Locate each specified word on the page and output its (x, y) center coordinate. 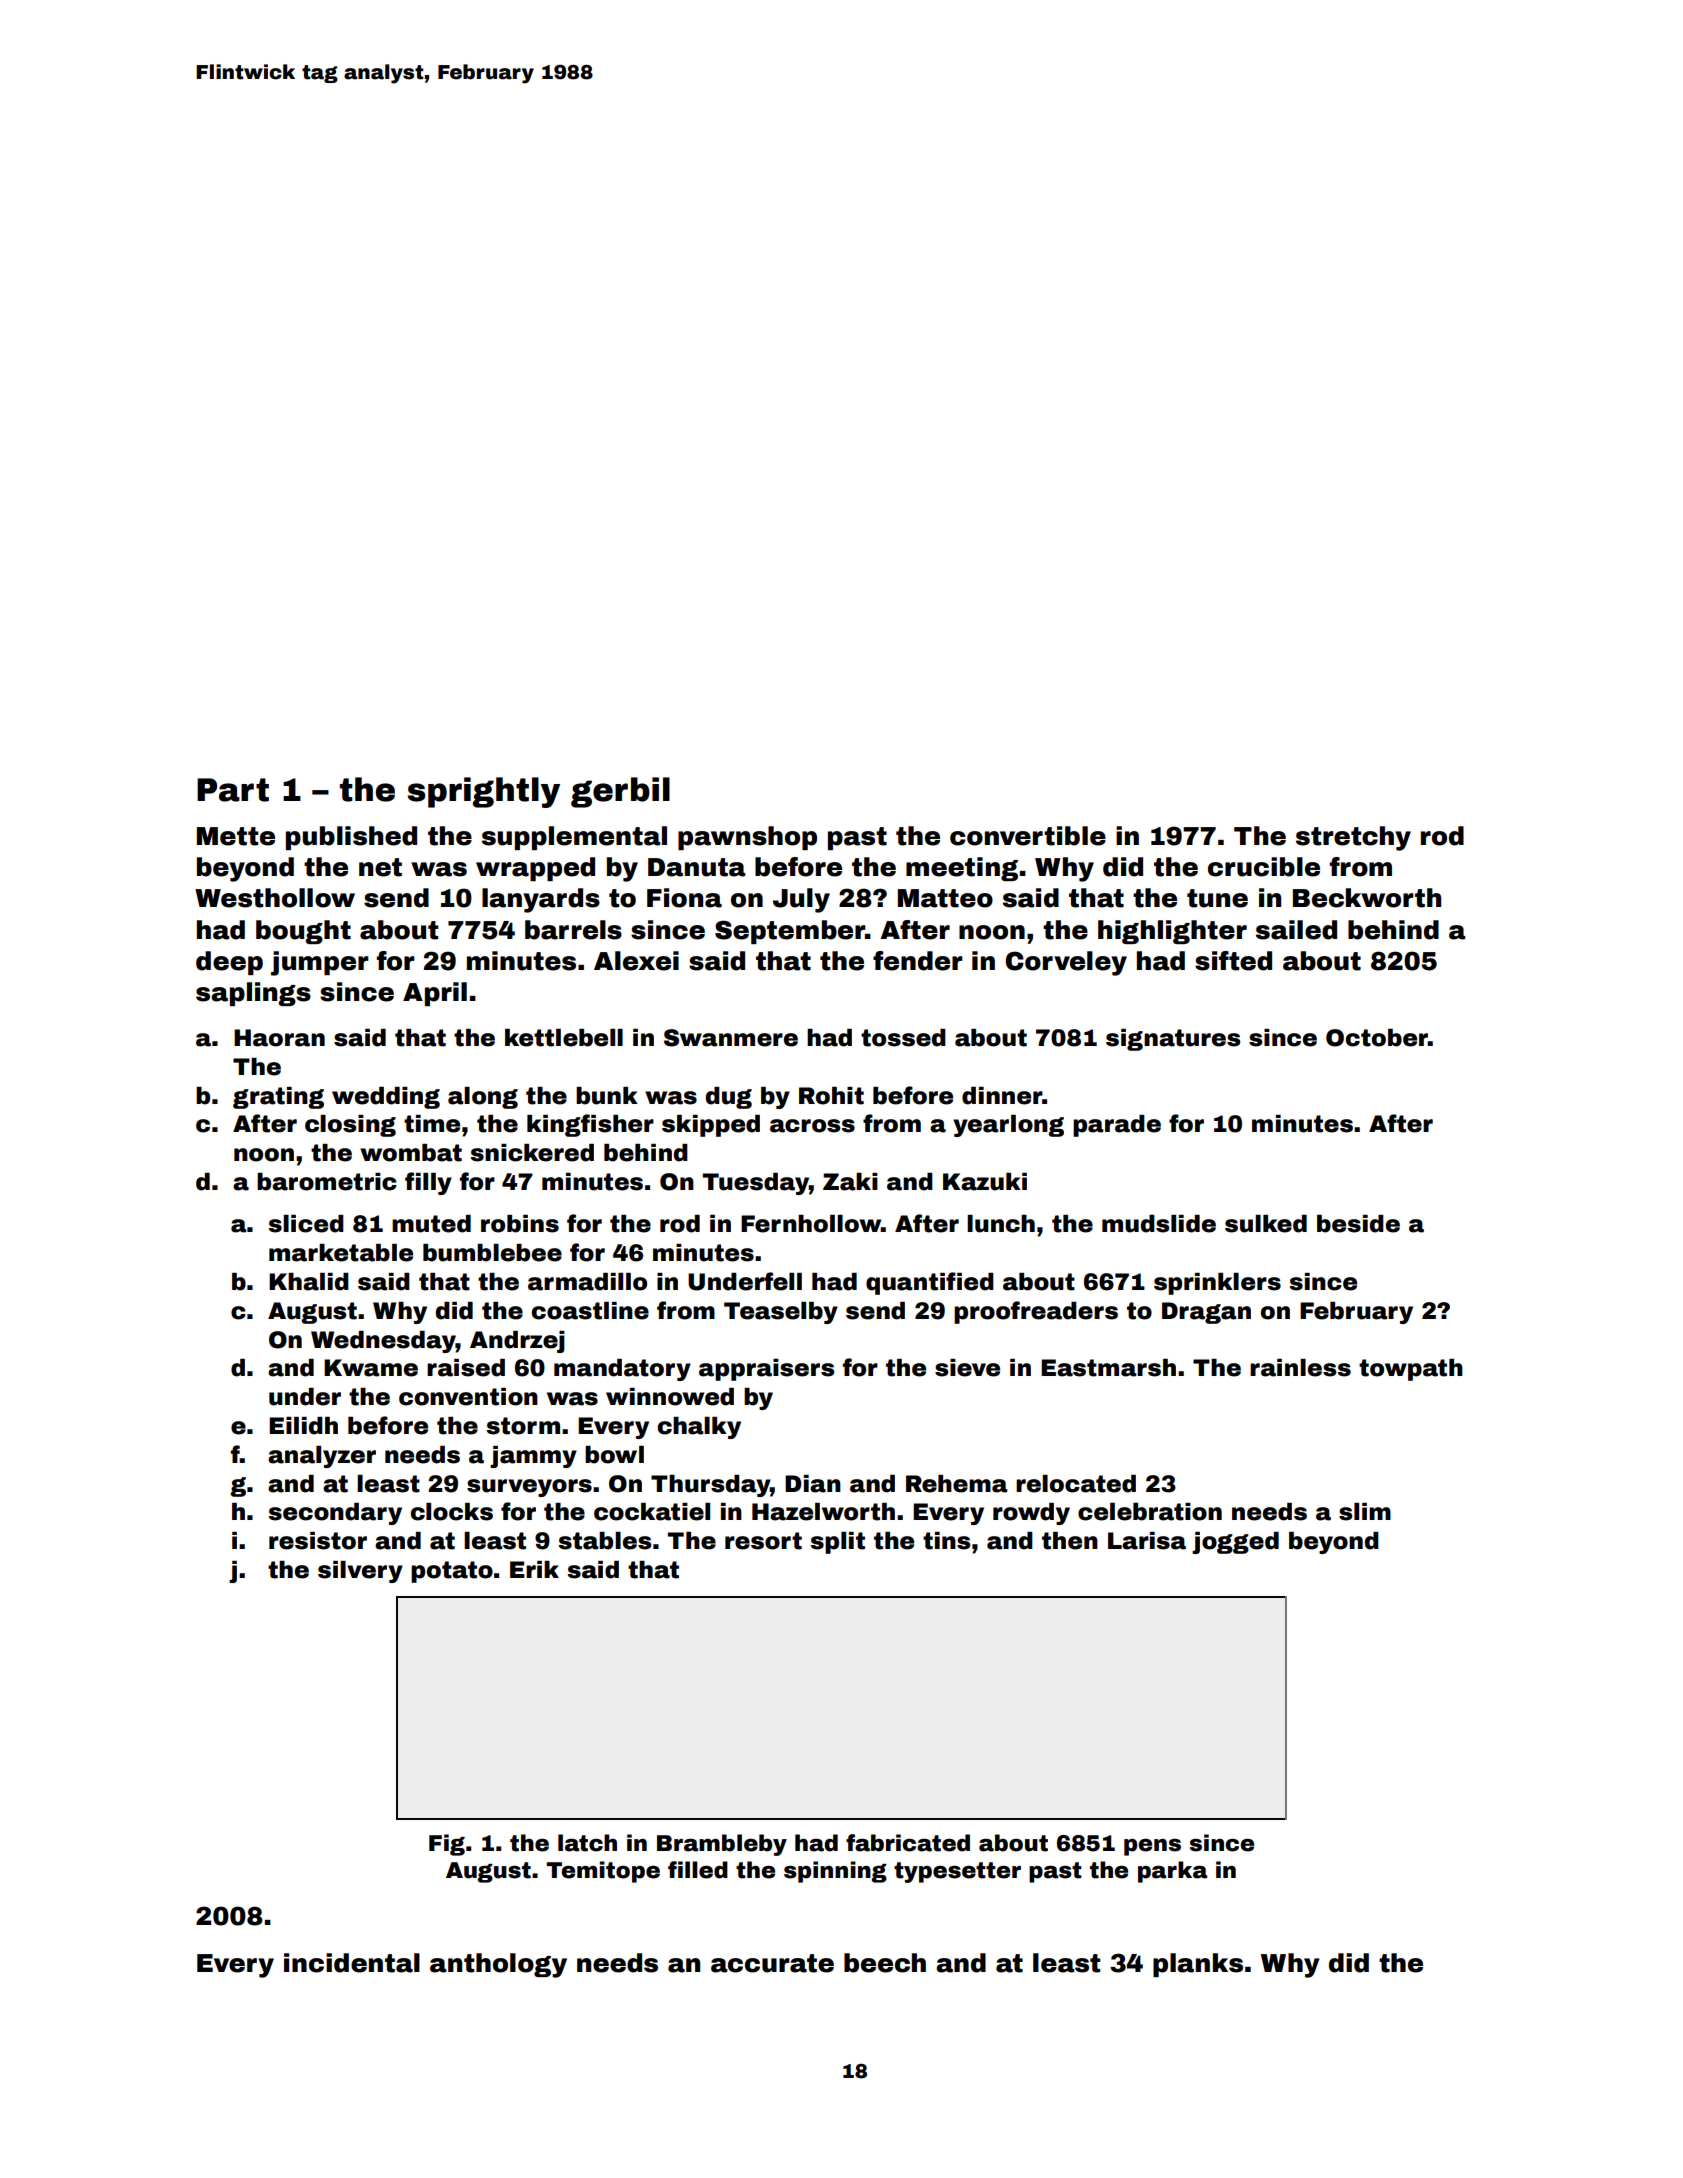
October (1377, 1038)
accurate (772, 1963)
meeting (962, 869)
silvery (360, 1572)
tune (1217, 898)
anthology (498, 1965)
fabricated (908, 1843)
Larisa (1147, 1541)
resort (763, 1541)
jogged (1235, 1543)
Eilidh (303, 1426)
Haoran (279, 1038)
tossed (903, 1038)
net (380, 867)
